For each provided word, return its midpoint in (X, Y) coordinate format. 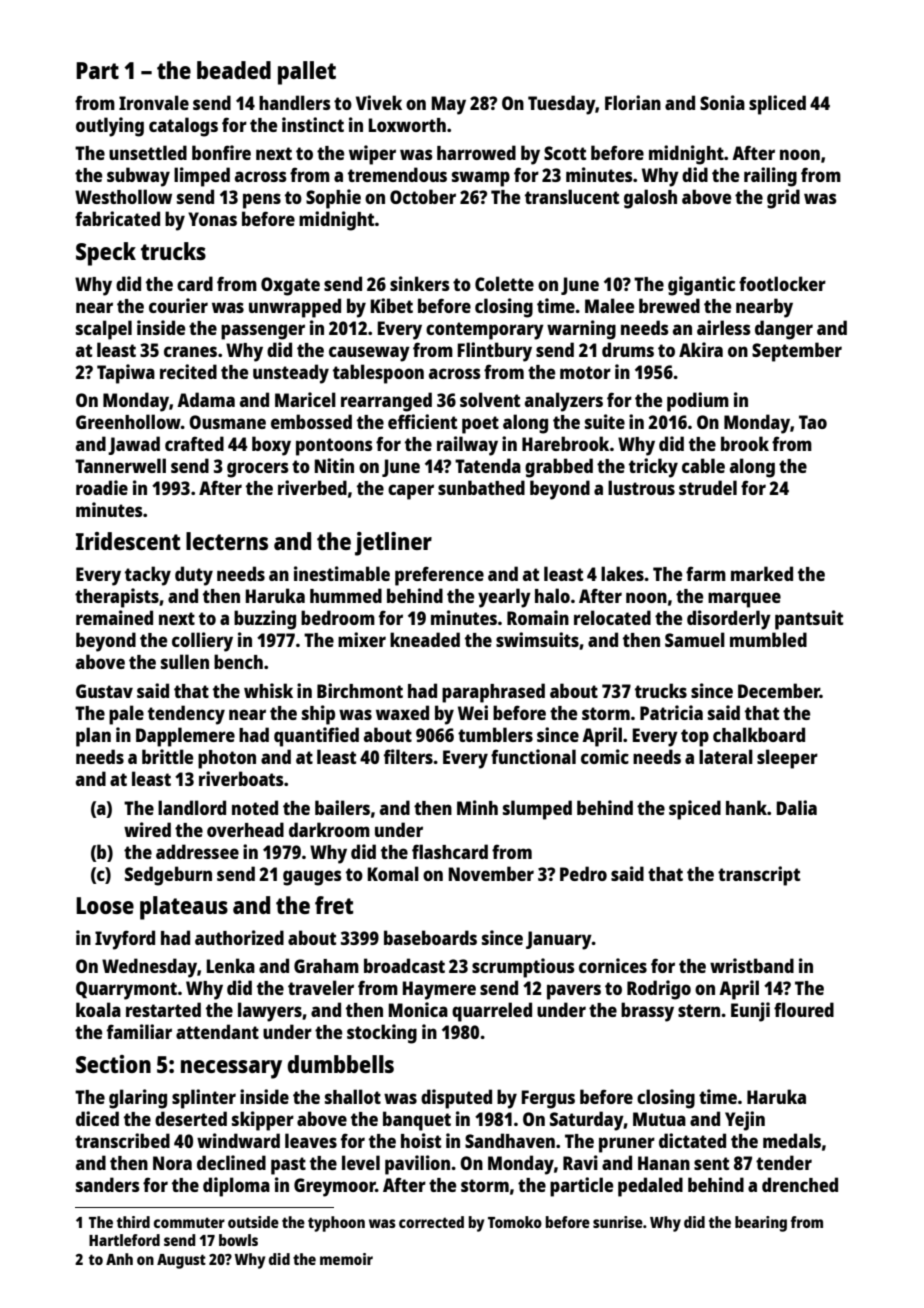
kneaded (425, 639)
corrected (431, 1222)
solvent (490, 399)
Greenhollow (128, 421)
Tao (813, 422)
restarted (163, 1009)
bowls (238, 1240)
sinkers (420, 283)
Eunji (750, 1012)
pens (262, 201)
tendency (186, 715)
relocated (612, 617)
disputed (456, 1099)
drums (628, 349)
